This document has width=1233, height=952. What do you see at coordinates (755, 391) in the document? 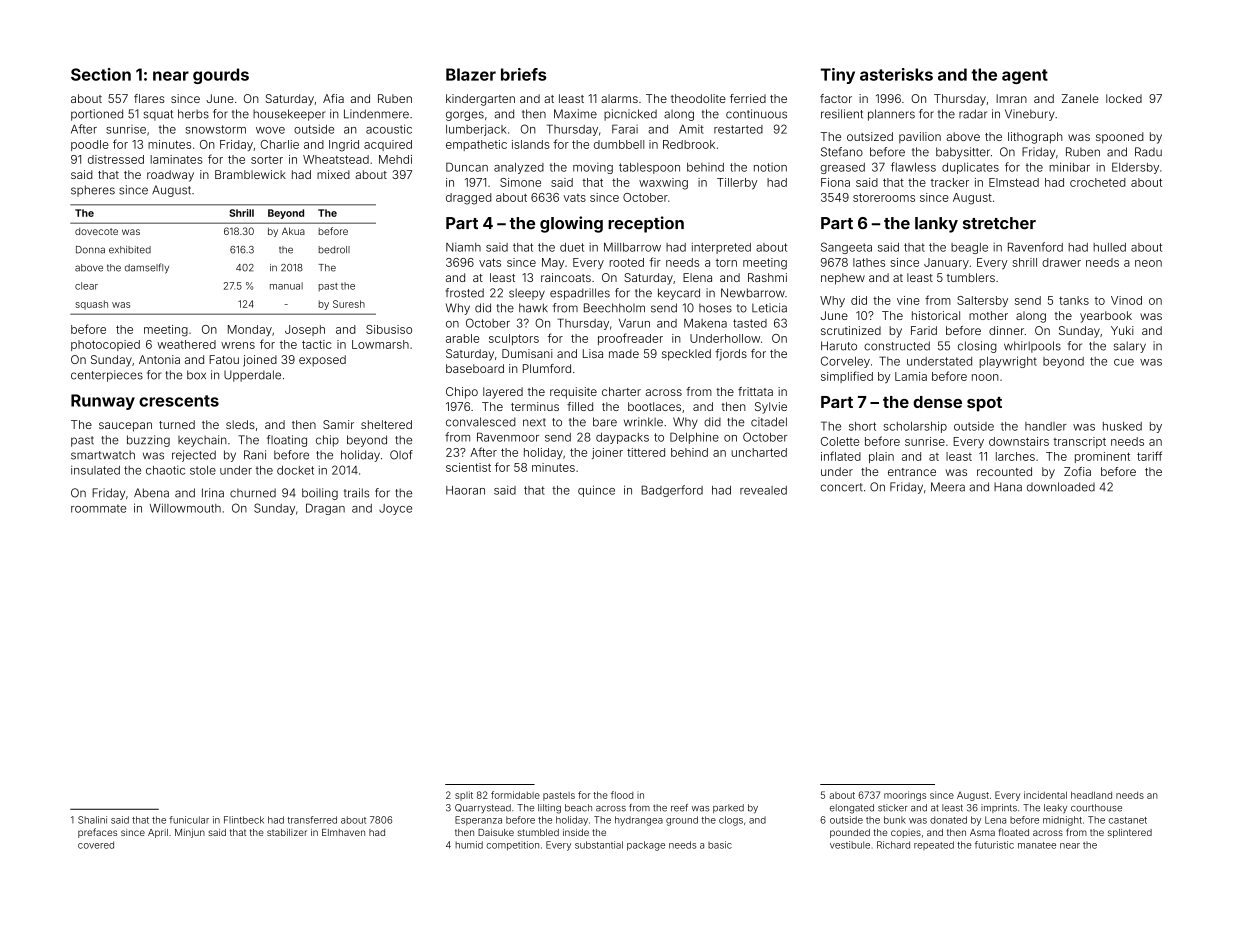
I see `frittata` at bounding box center [755, 391].
